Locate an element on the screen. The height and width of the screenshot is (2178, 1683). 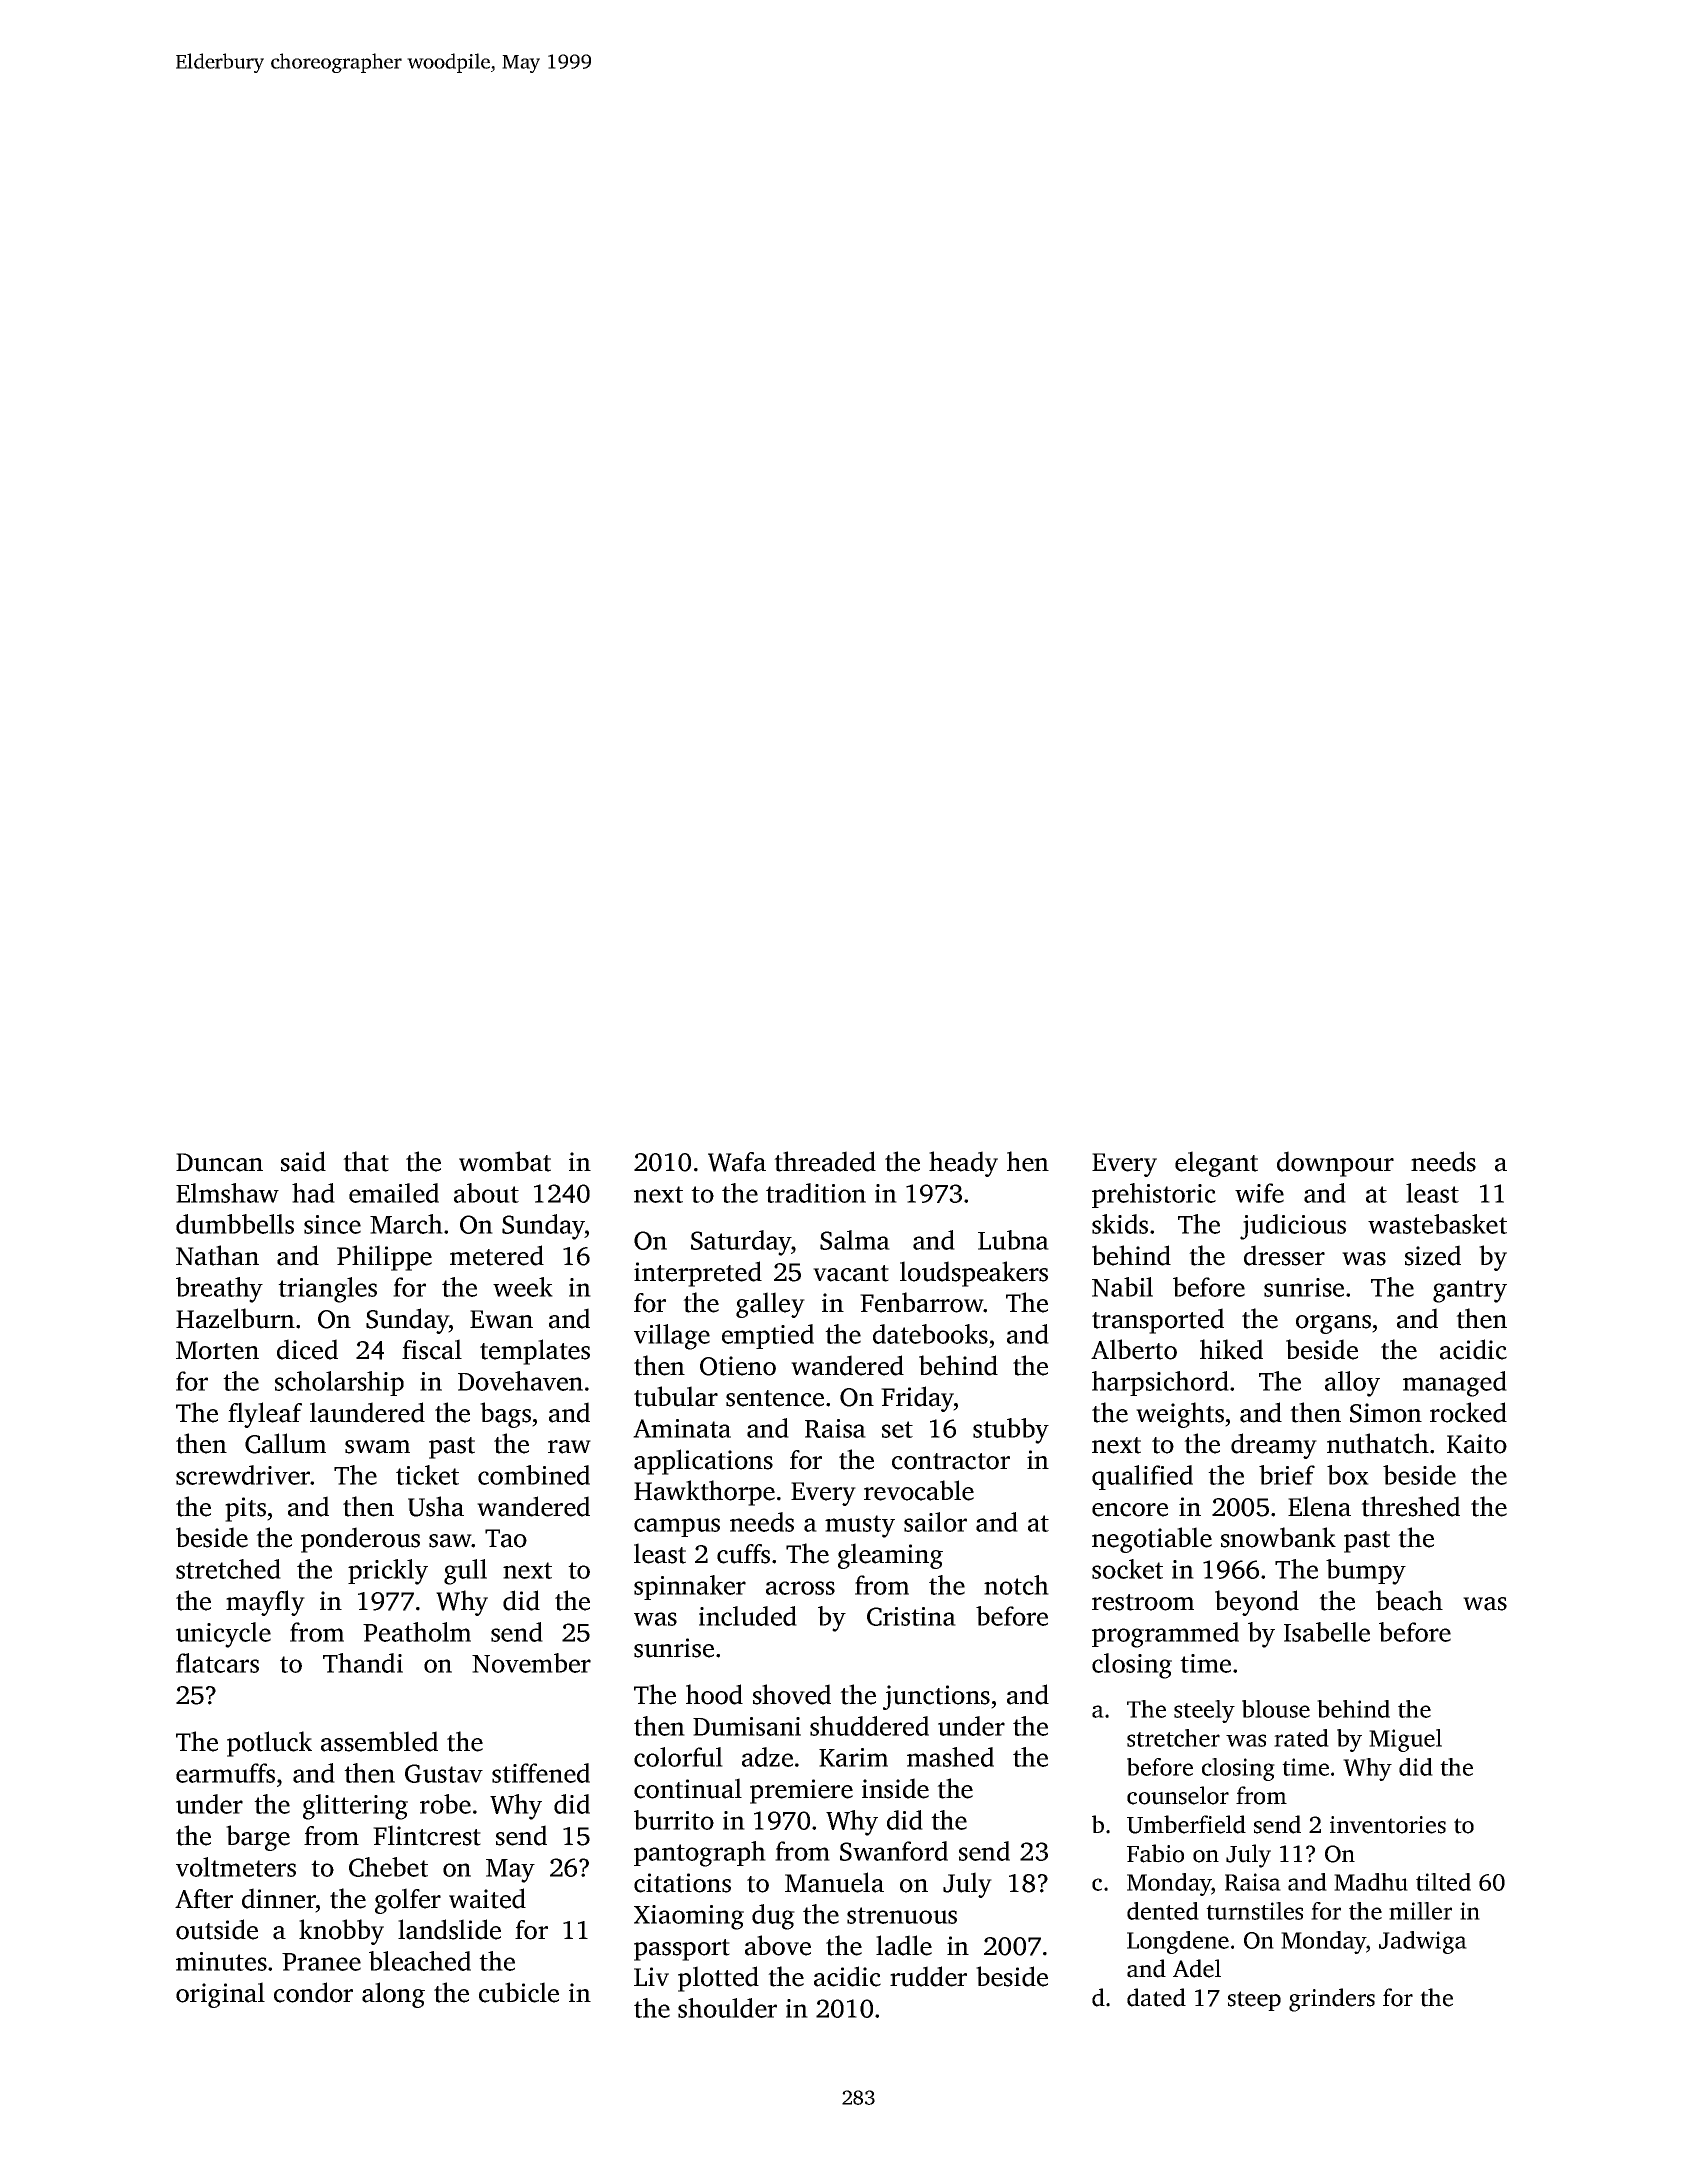
week is located at coordinates (523, 1287).
